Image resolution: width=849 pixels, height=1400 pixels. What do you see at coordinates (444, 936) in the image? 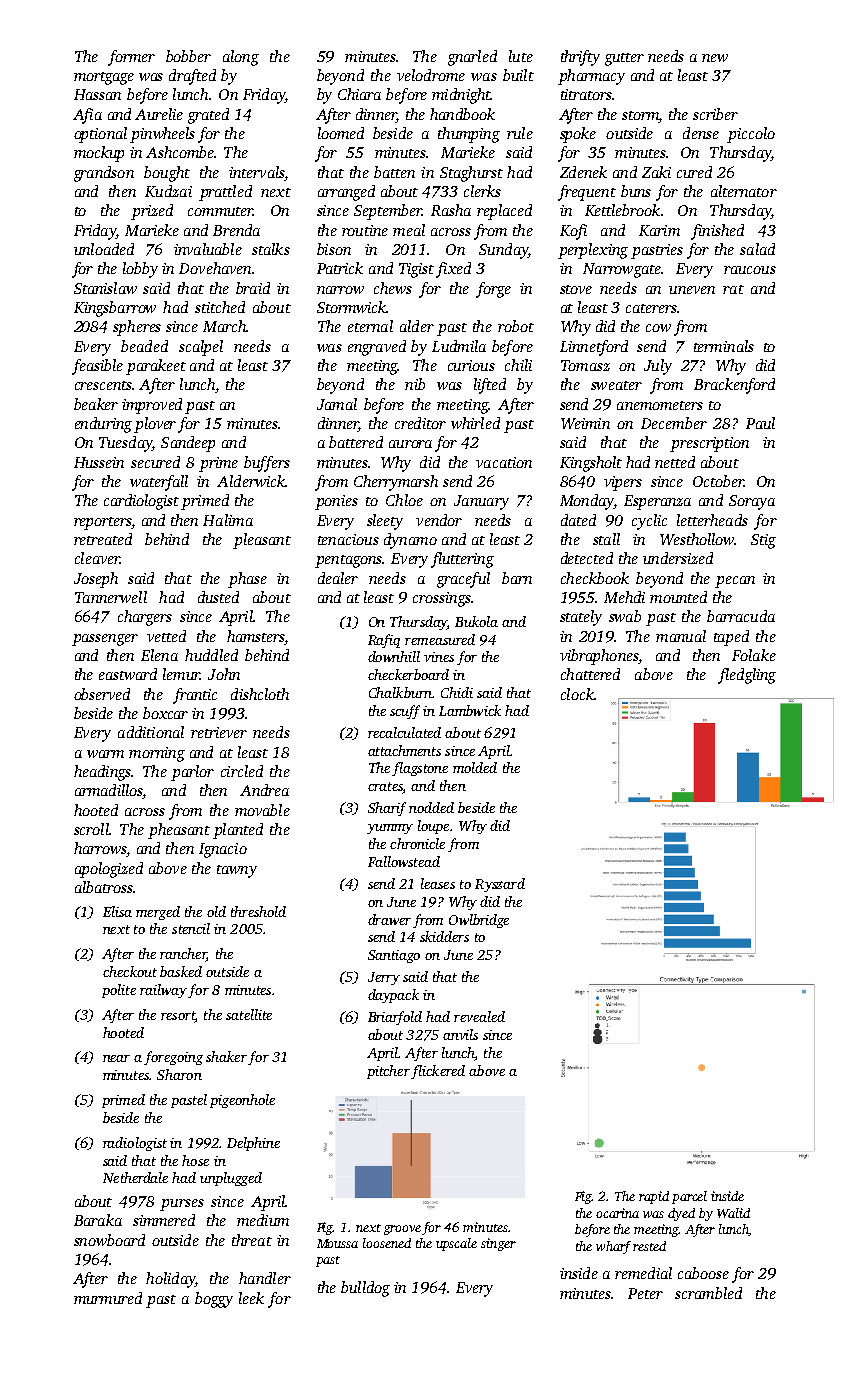
I see `skidders` at bounding box center [444, 936].
